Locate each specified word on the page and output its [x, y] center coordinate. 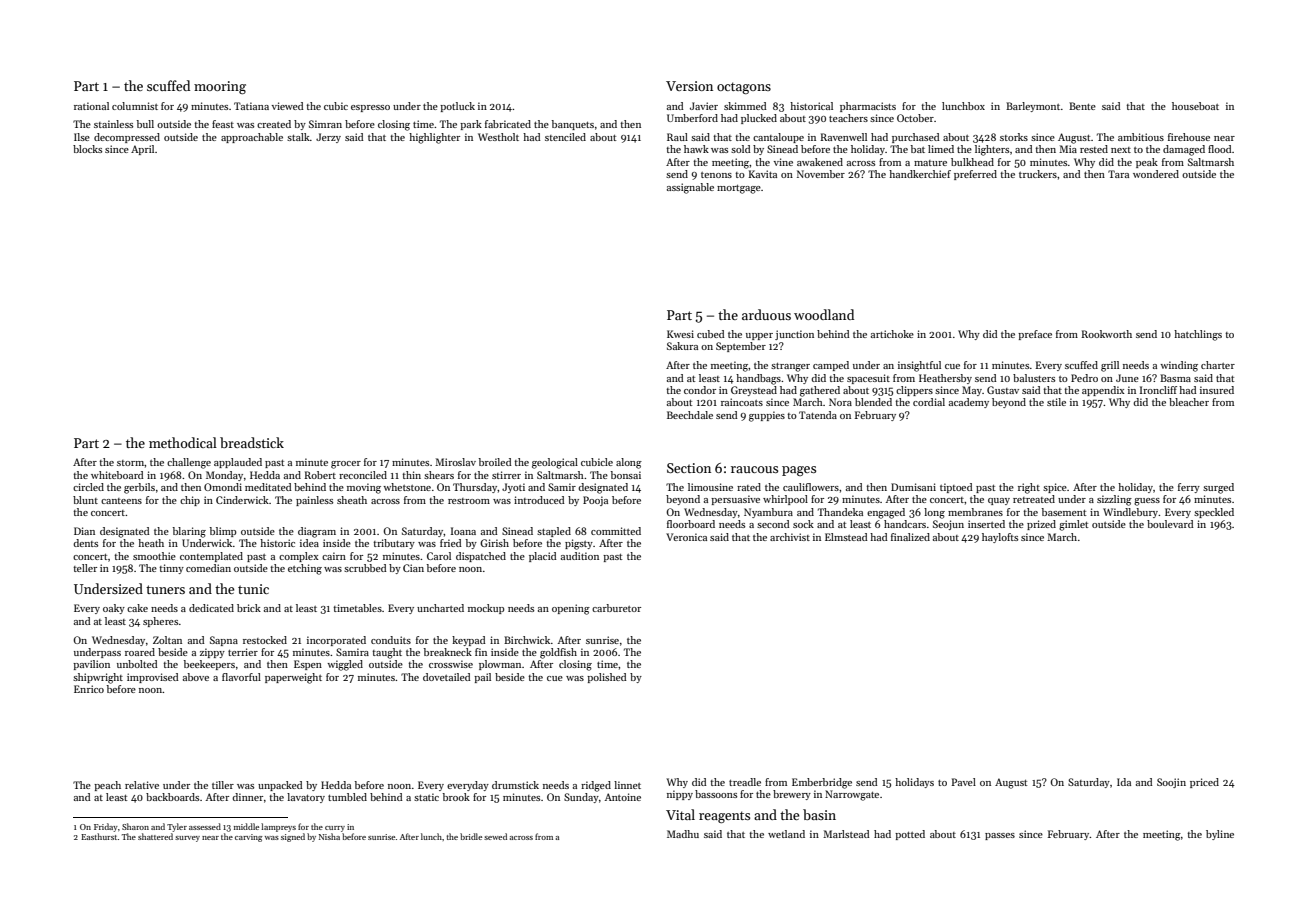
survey [187, 839]
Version [689, 86]
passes [1000, 836]
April [142, 150]
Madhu [683, 834]
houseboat [1195, 106]
